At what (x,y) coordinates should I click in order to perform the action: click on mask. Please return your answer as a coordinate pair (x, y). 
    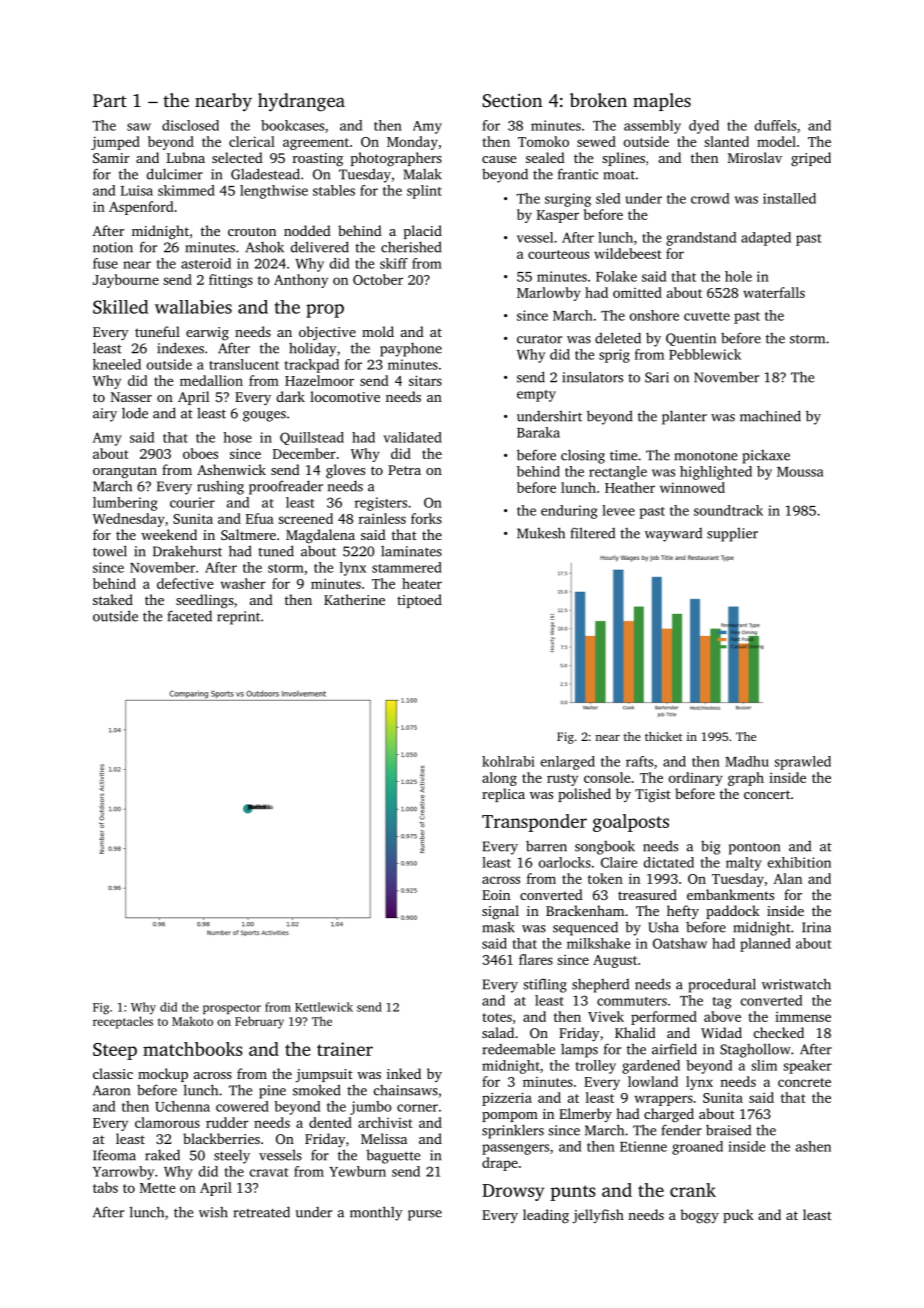
    Looking at the image, I should click on (499, 927).
